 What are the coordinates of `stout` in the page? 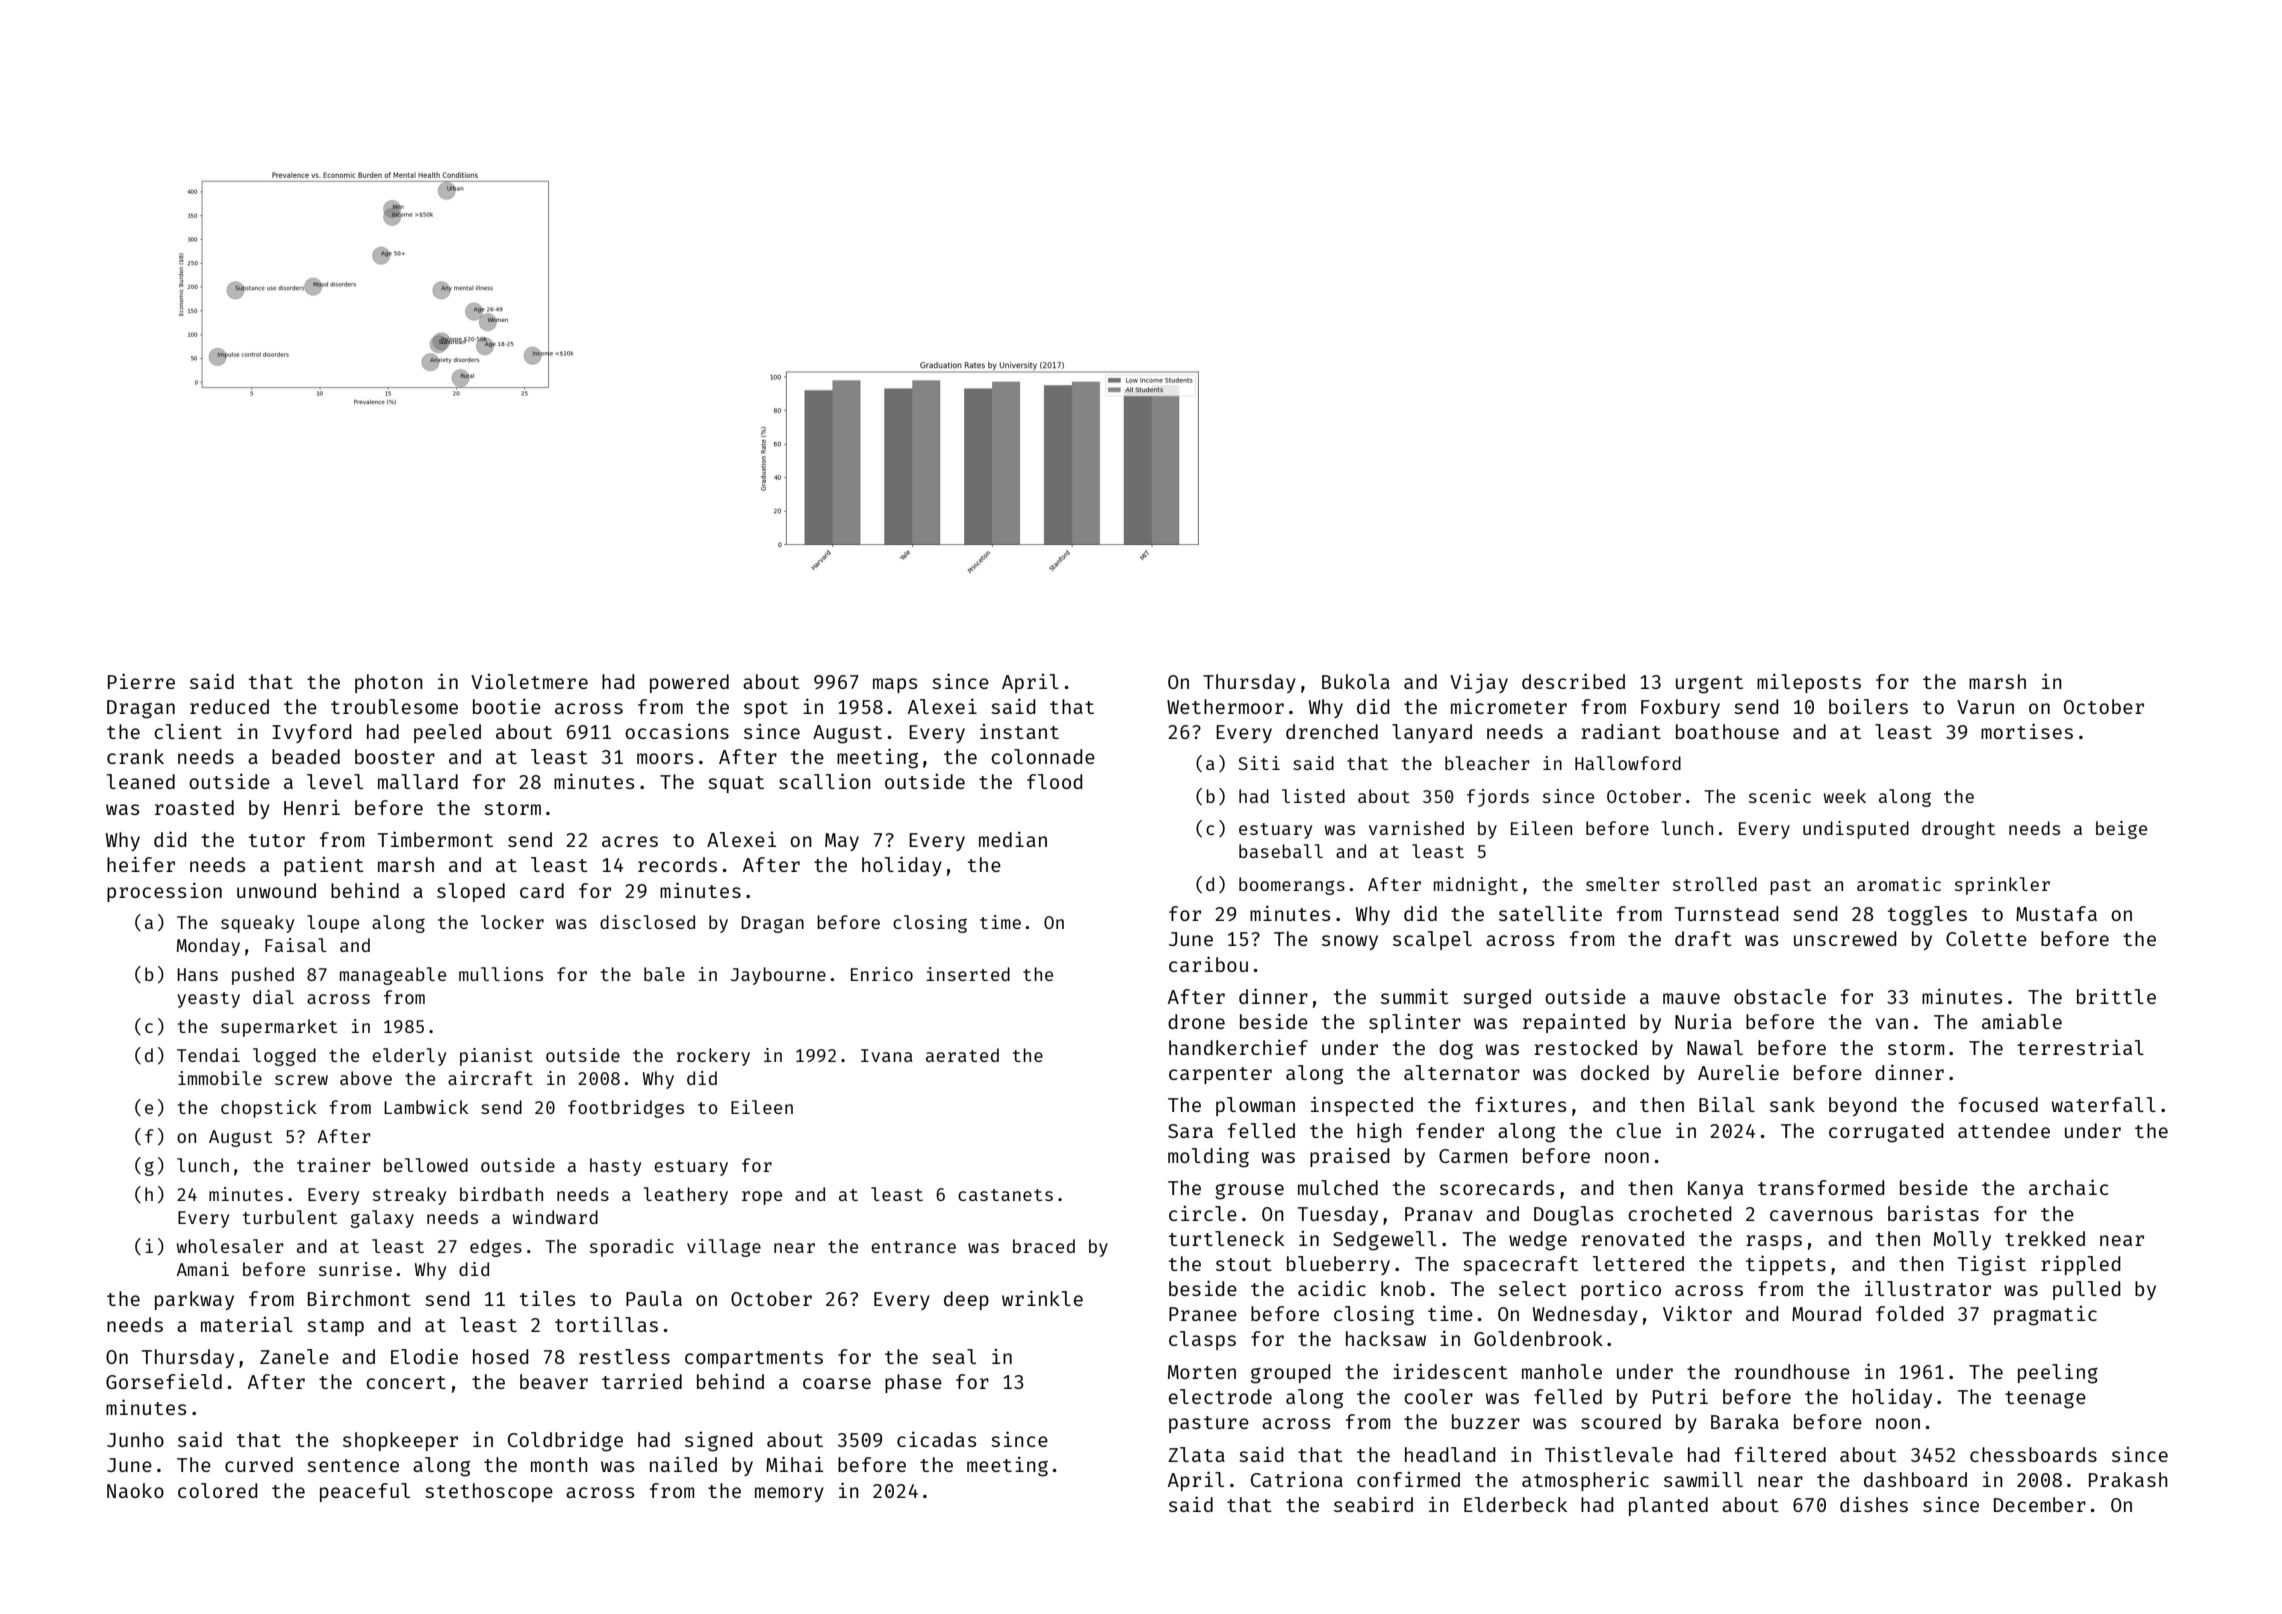 It's located at (1244, 1264).
